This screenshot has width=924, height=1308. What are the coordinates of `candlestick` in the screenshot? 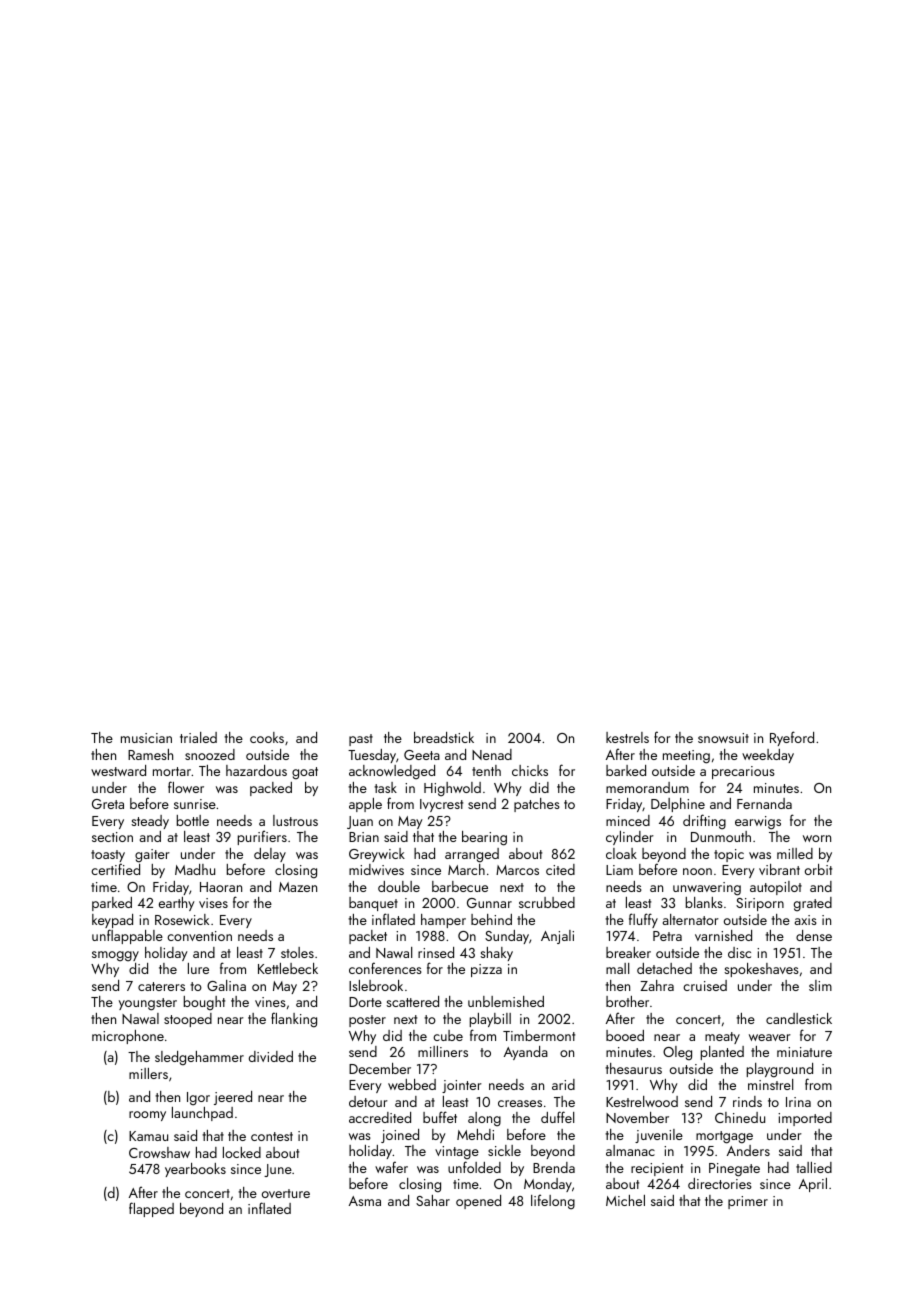 It's located at (799, 1018).
